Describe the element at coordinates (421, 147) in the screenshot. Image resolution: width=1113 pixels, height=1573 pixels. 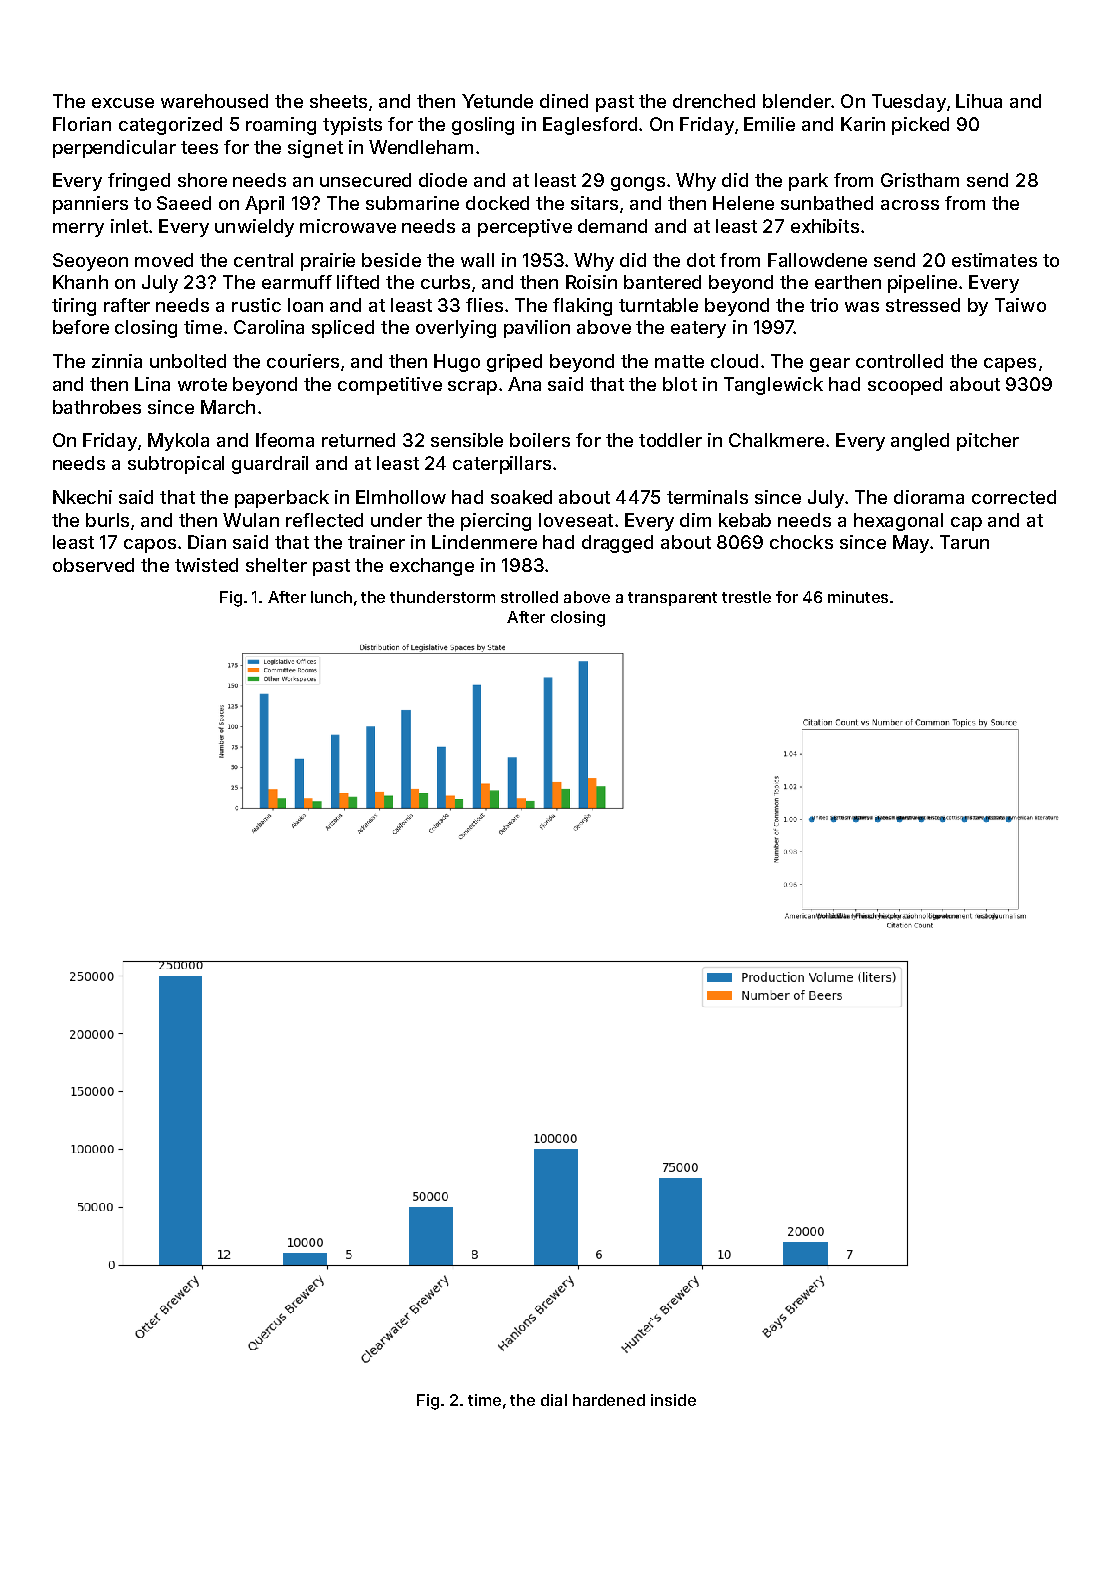
I see `Wendleham` at that location.
